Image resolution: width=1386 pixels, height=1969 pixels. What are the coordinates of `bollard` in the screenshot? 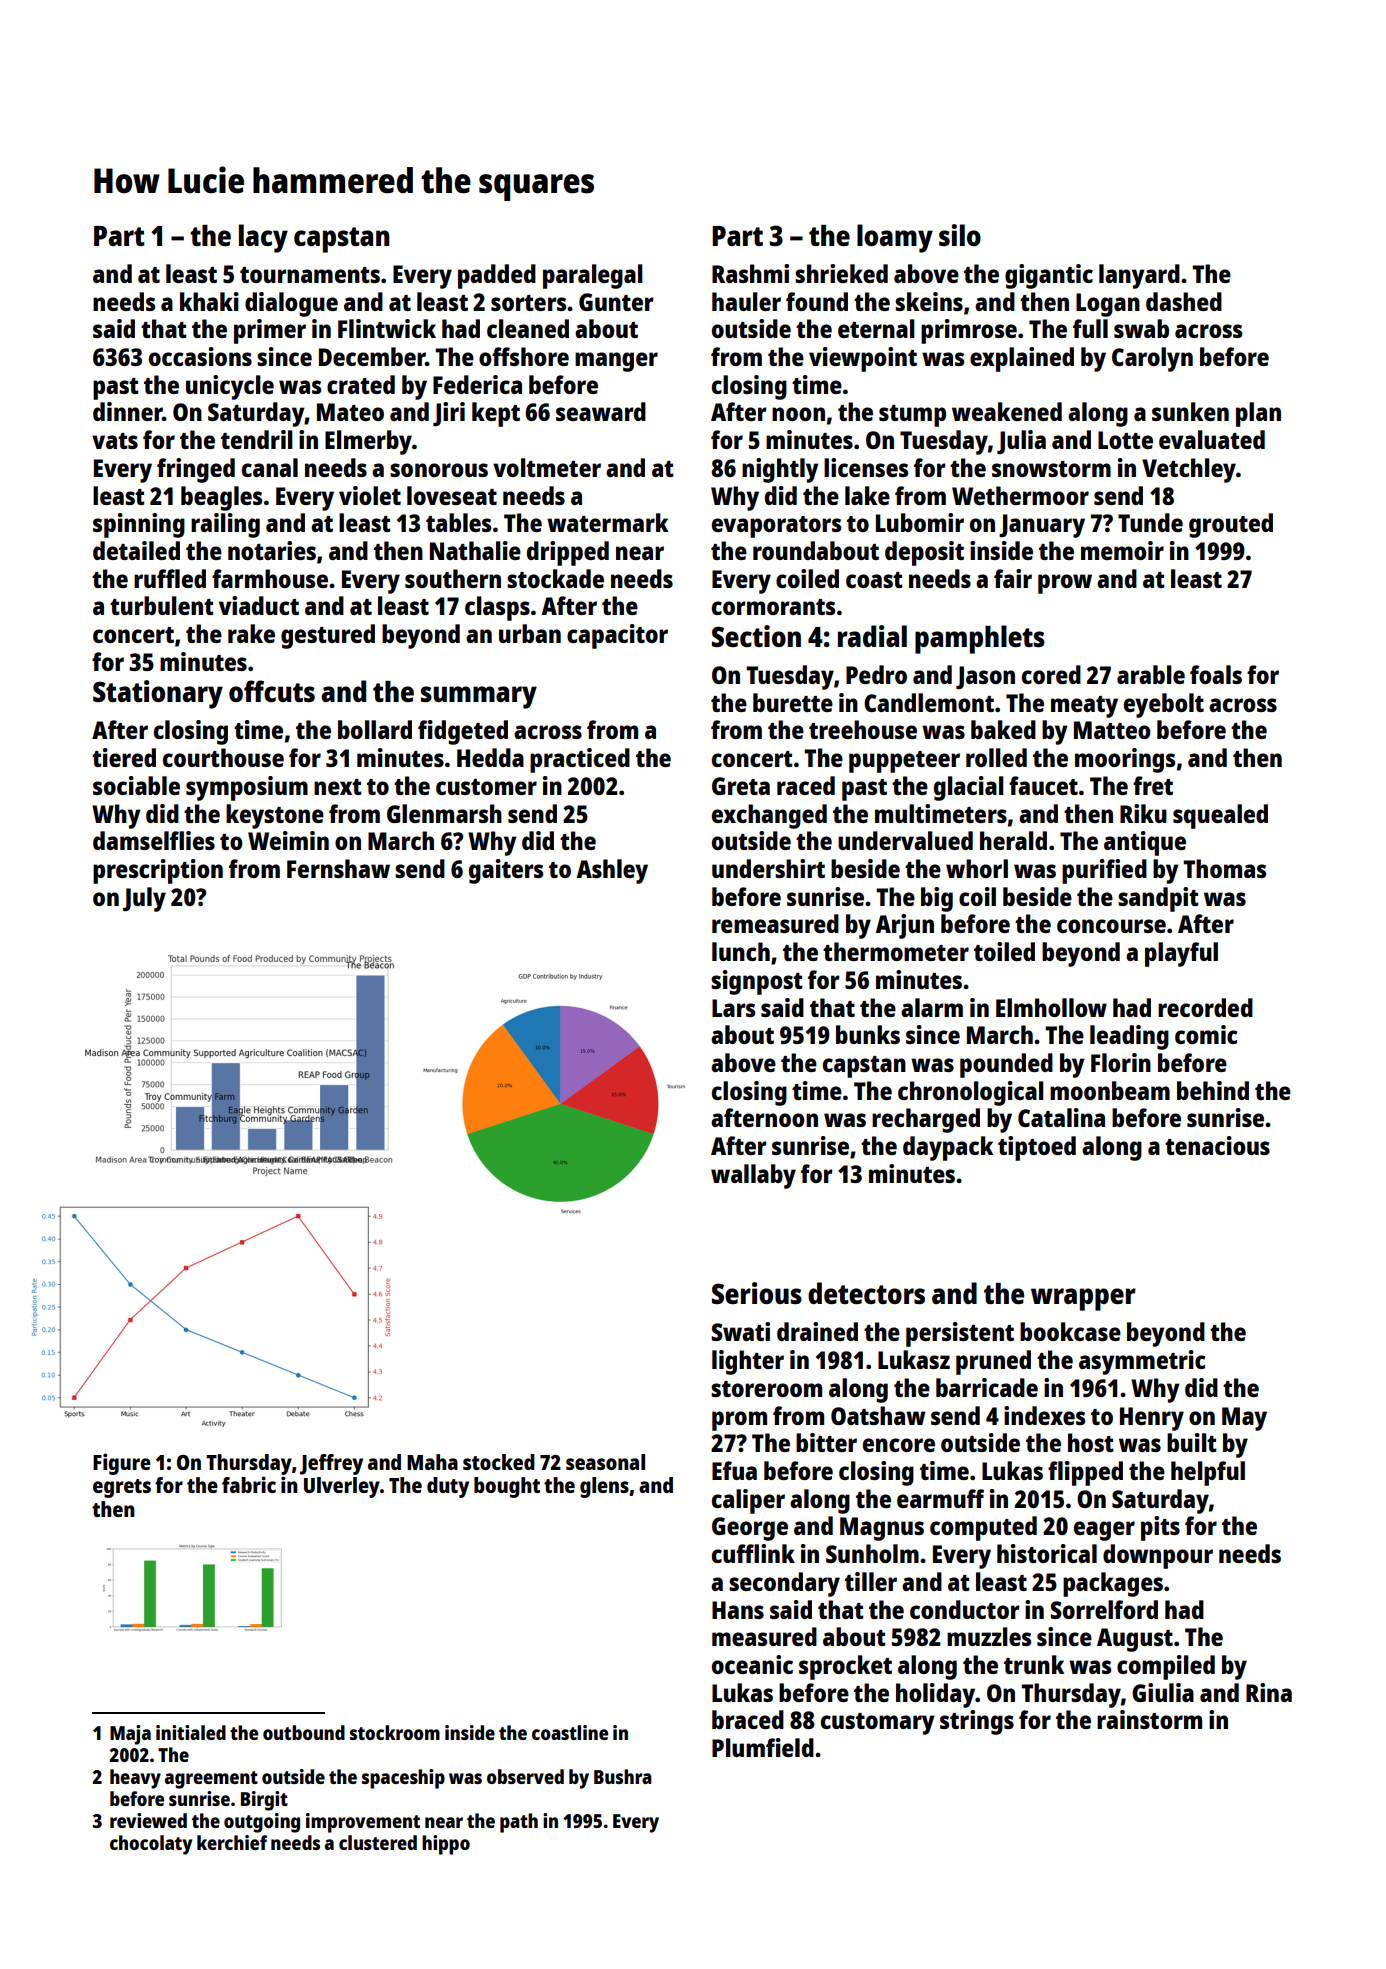 It's located at (375, 729).
